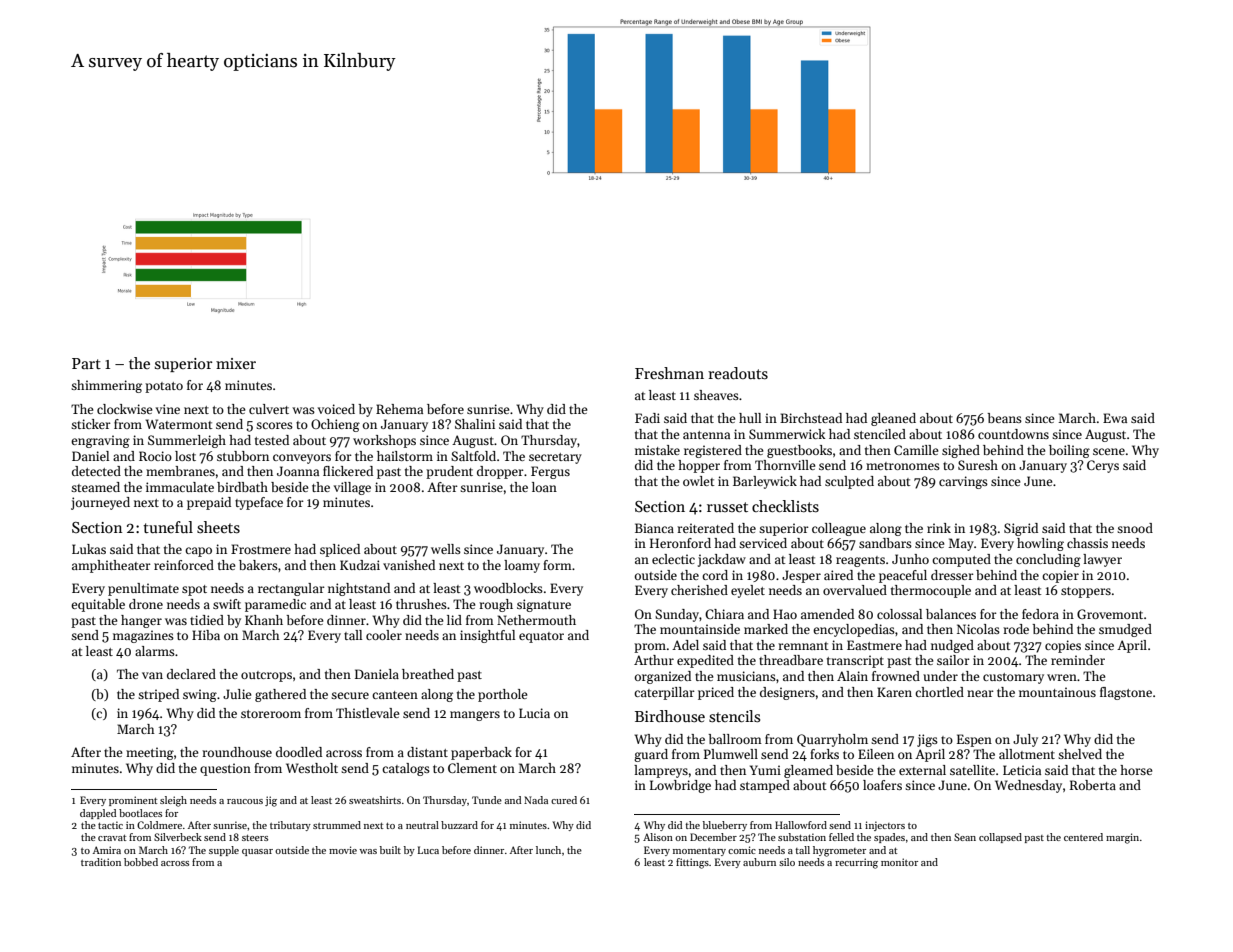  What do you see at coordinates (664, 693) in the document?
I see `caterpillar` at bounding box center [664, 693].
